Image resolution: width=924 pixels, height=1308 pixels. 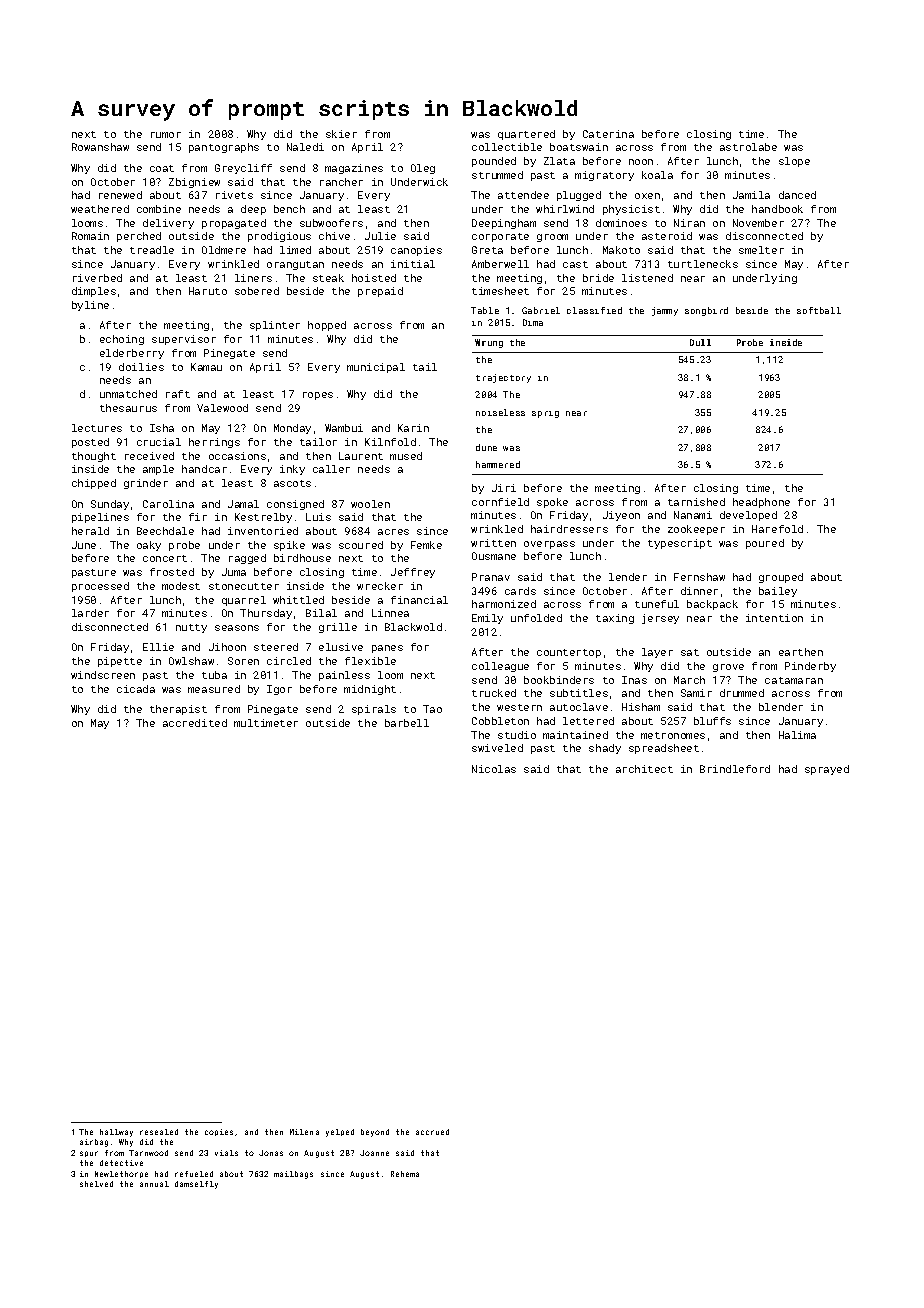 I want to click on backpack, so click(x=712, y=605).
